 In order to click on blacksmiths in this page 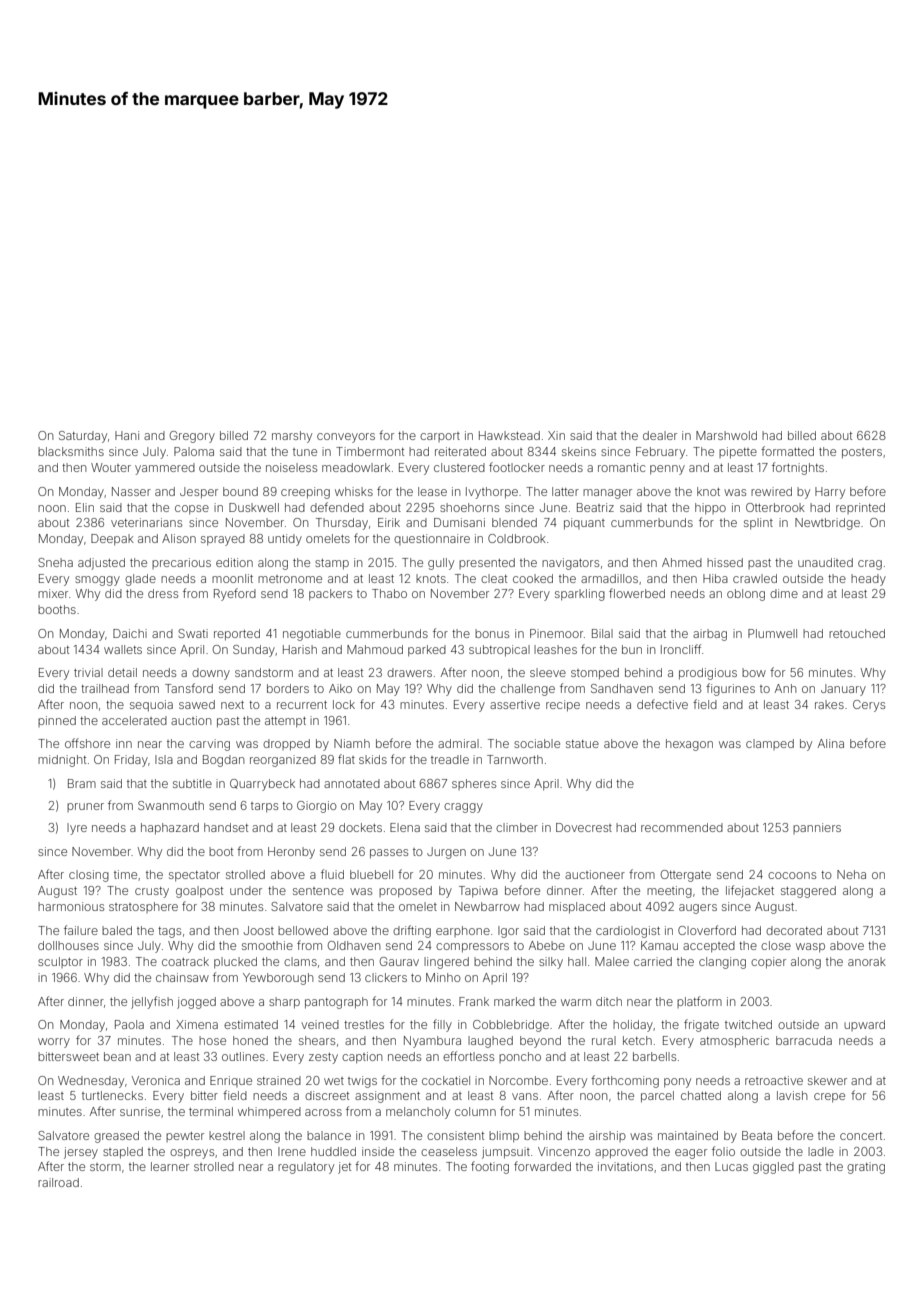, I will do `click(71, 451)`.
